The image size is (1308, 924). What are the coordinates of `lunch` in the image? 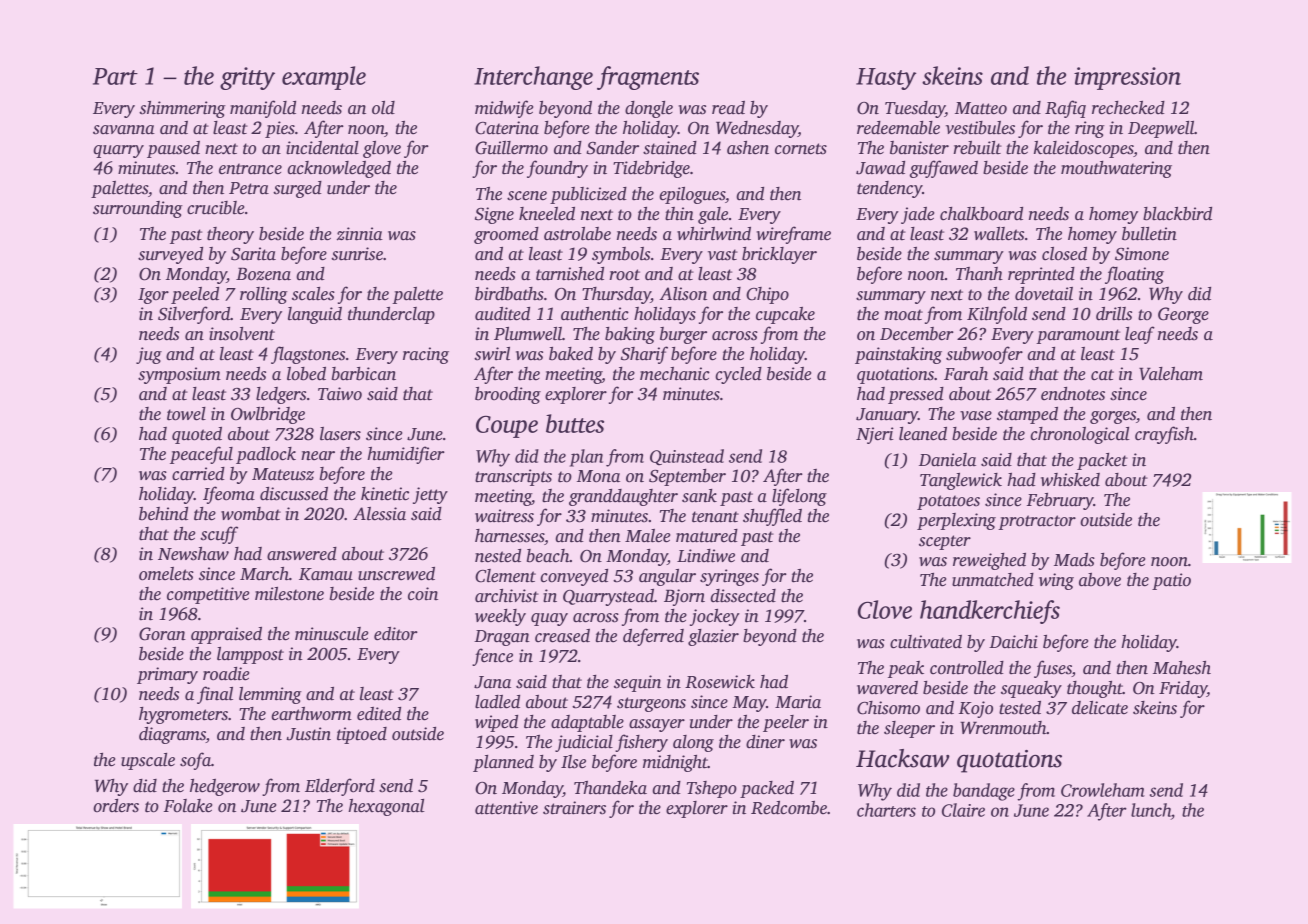 It's located at (1151, 810).
